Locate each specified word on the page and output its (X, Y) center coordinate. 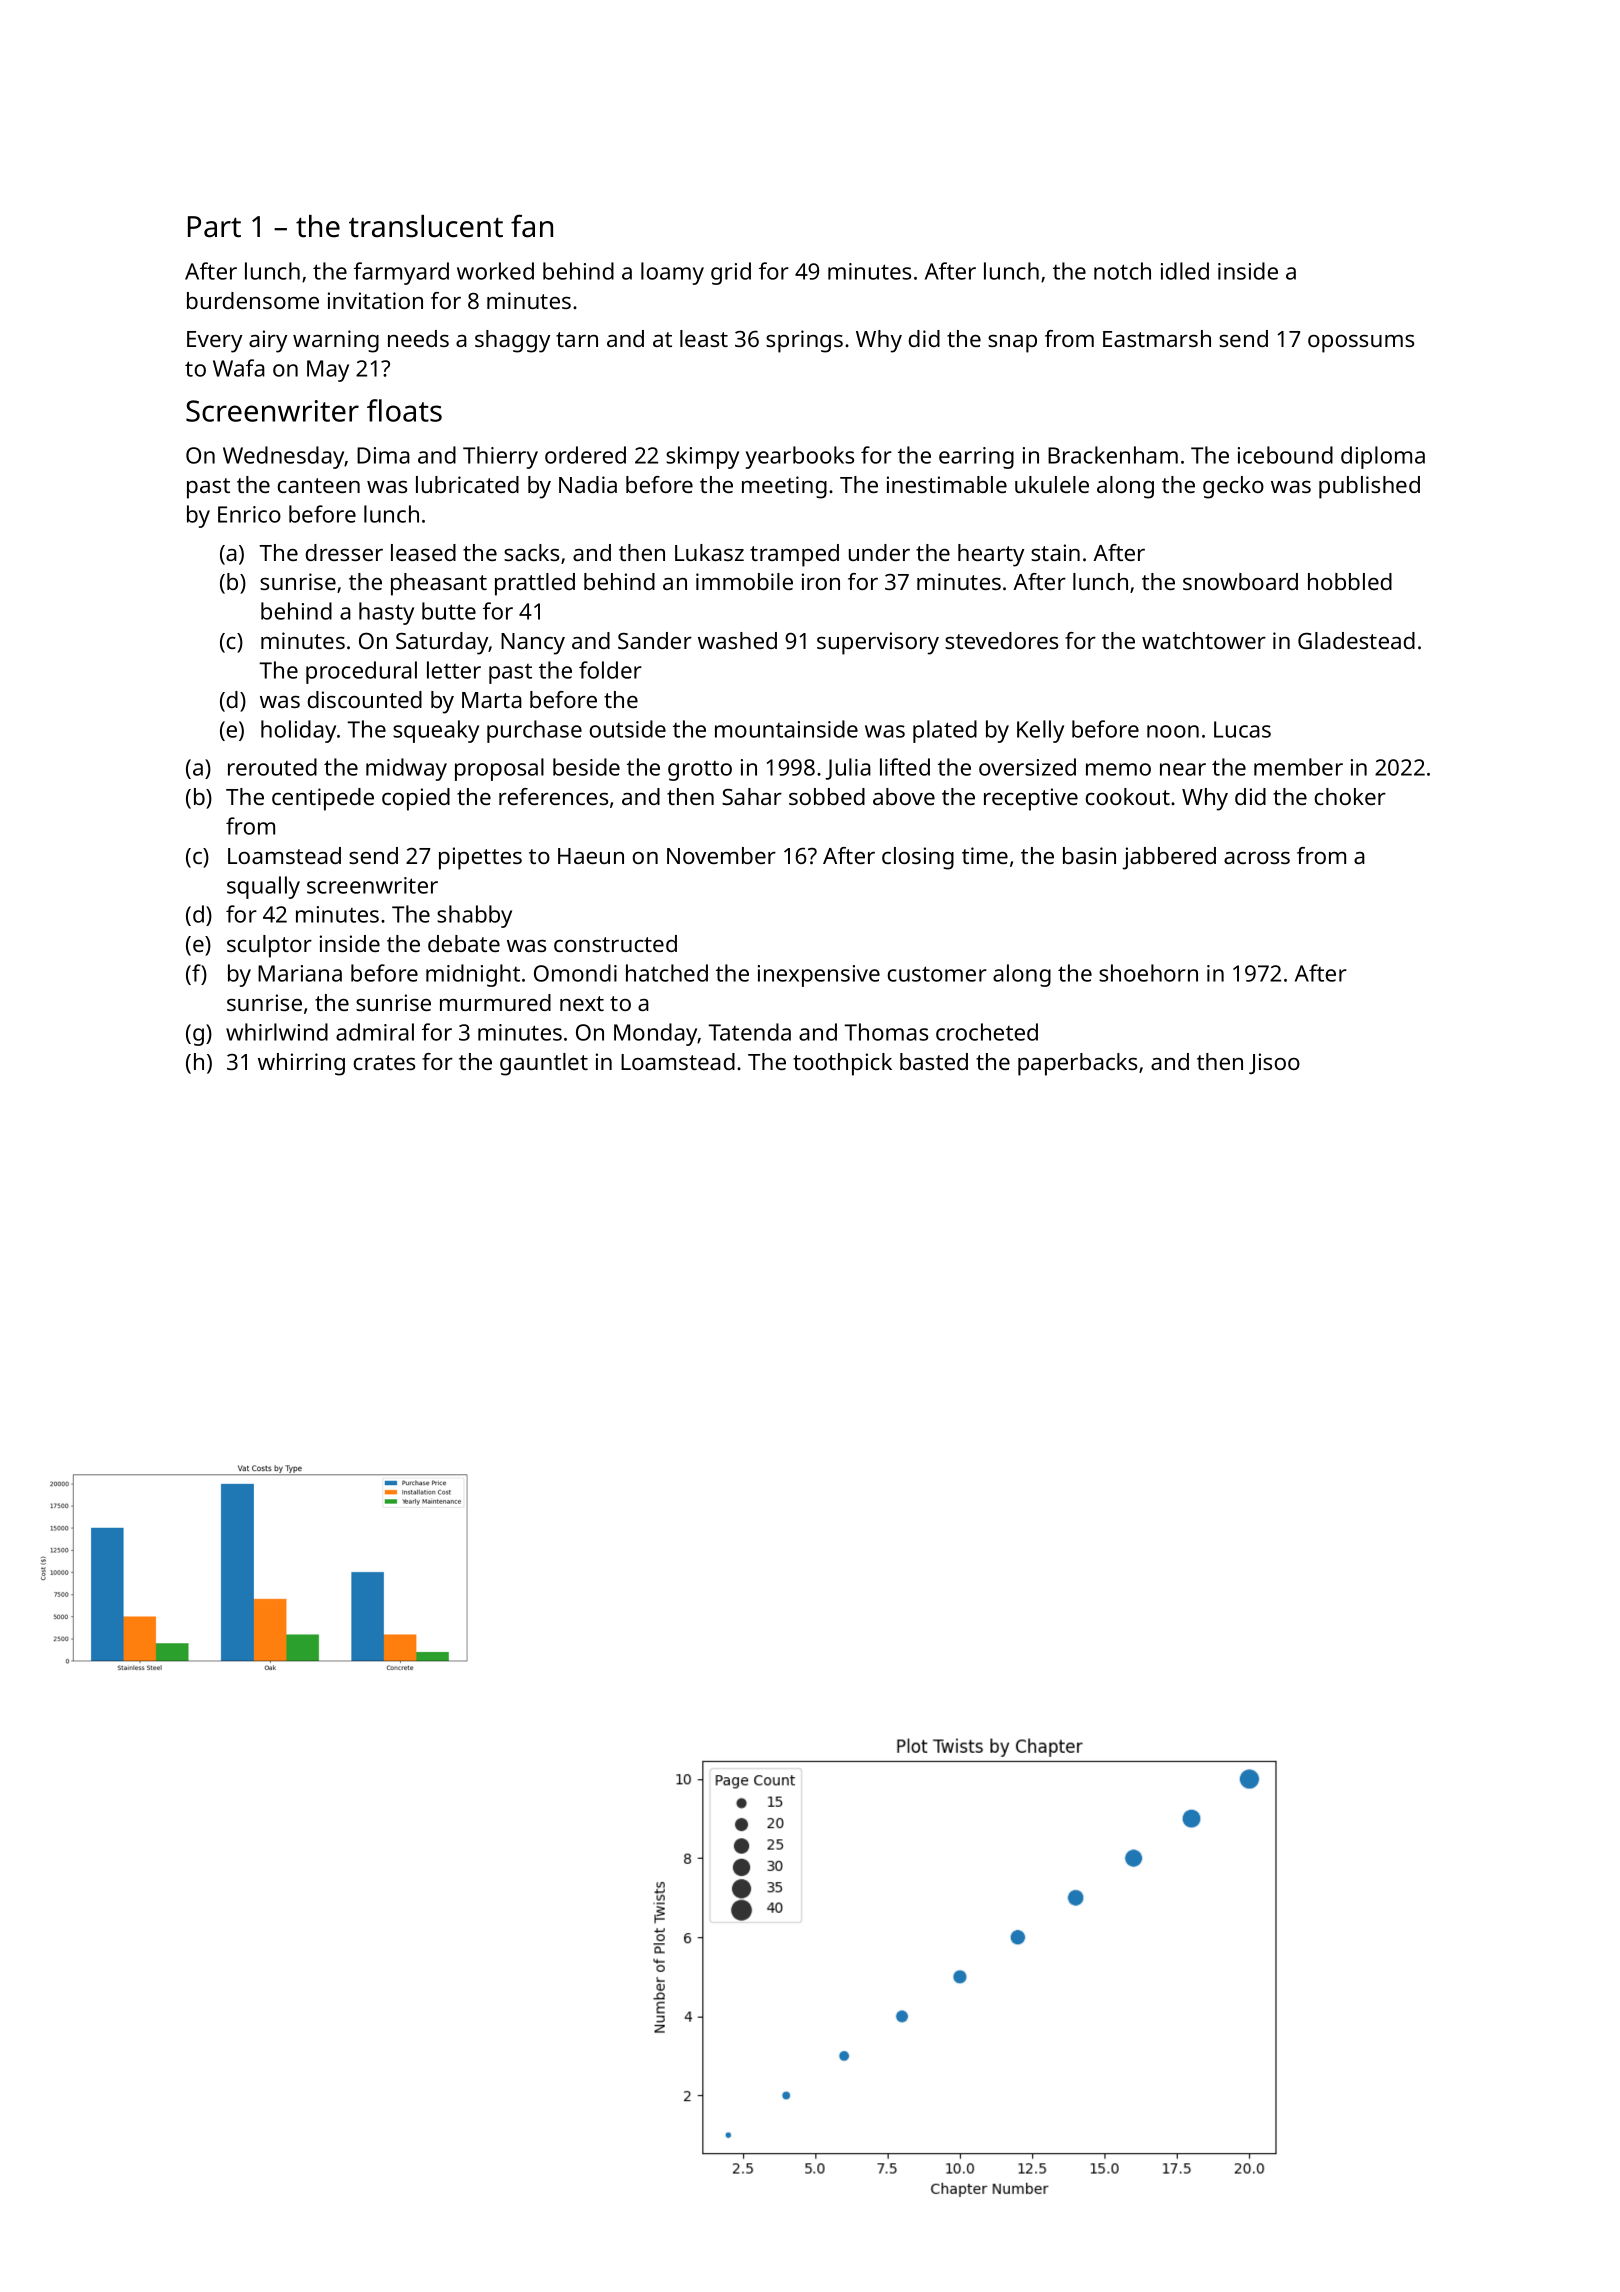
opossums (1361, 344)
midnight (473, 975)
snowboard (1240, 581)
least (704, 338)
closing (918, 858)
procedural (361, 672)
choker (1350, 796)
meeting (784, 487)
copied (416, 799)
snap (1012, 344)
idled (1185, 271)
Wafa (239, 368)
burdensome (253, 300)
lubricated (467, 484)
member (1298, 767)
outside (627, 729)
